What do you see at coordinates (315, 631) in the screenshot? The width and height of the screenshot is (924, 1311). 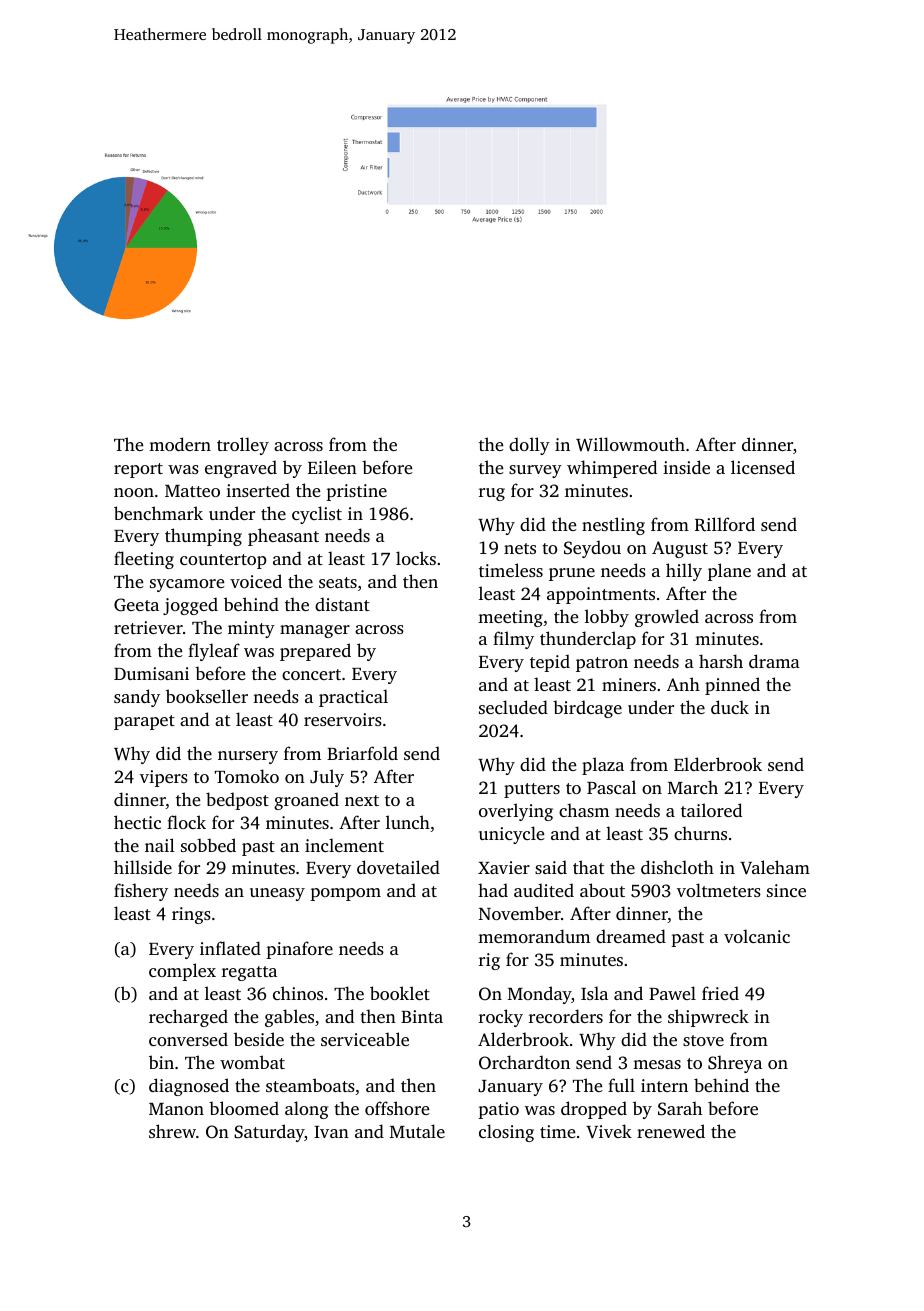 I see `manager` at bounding box center [315, 631].
